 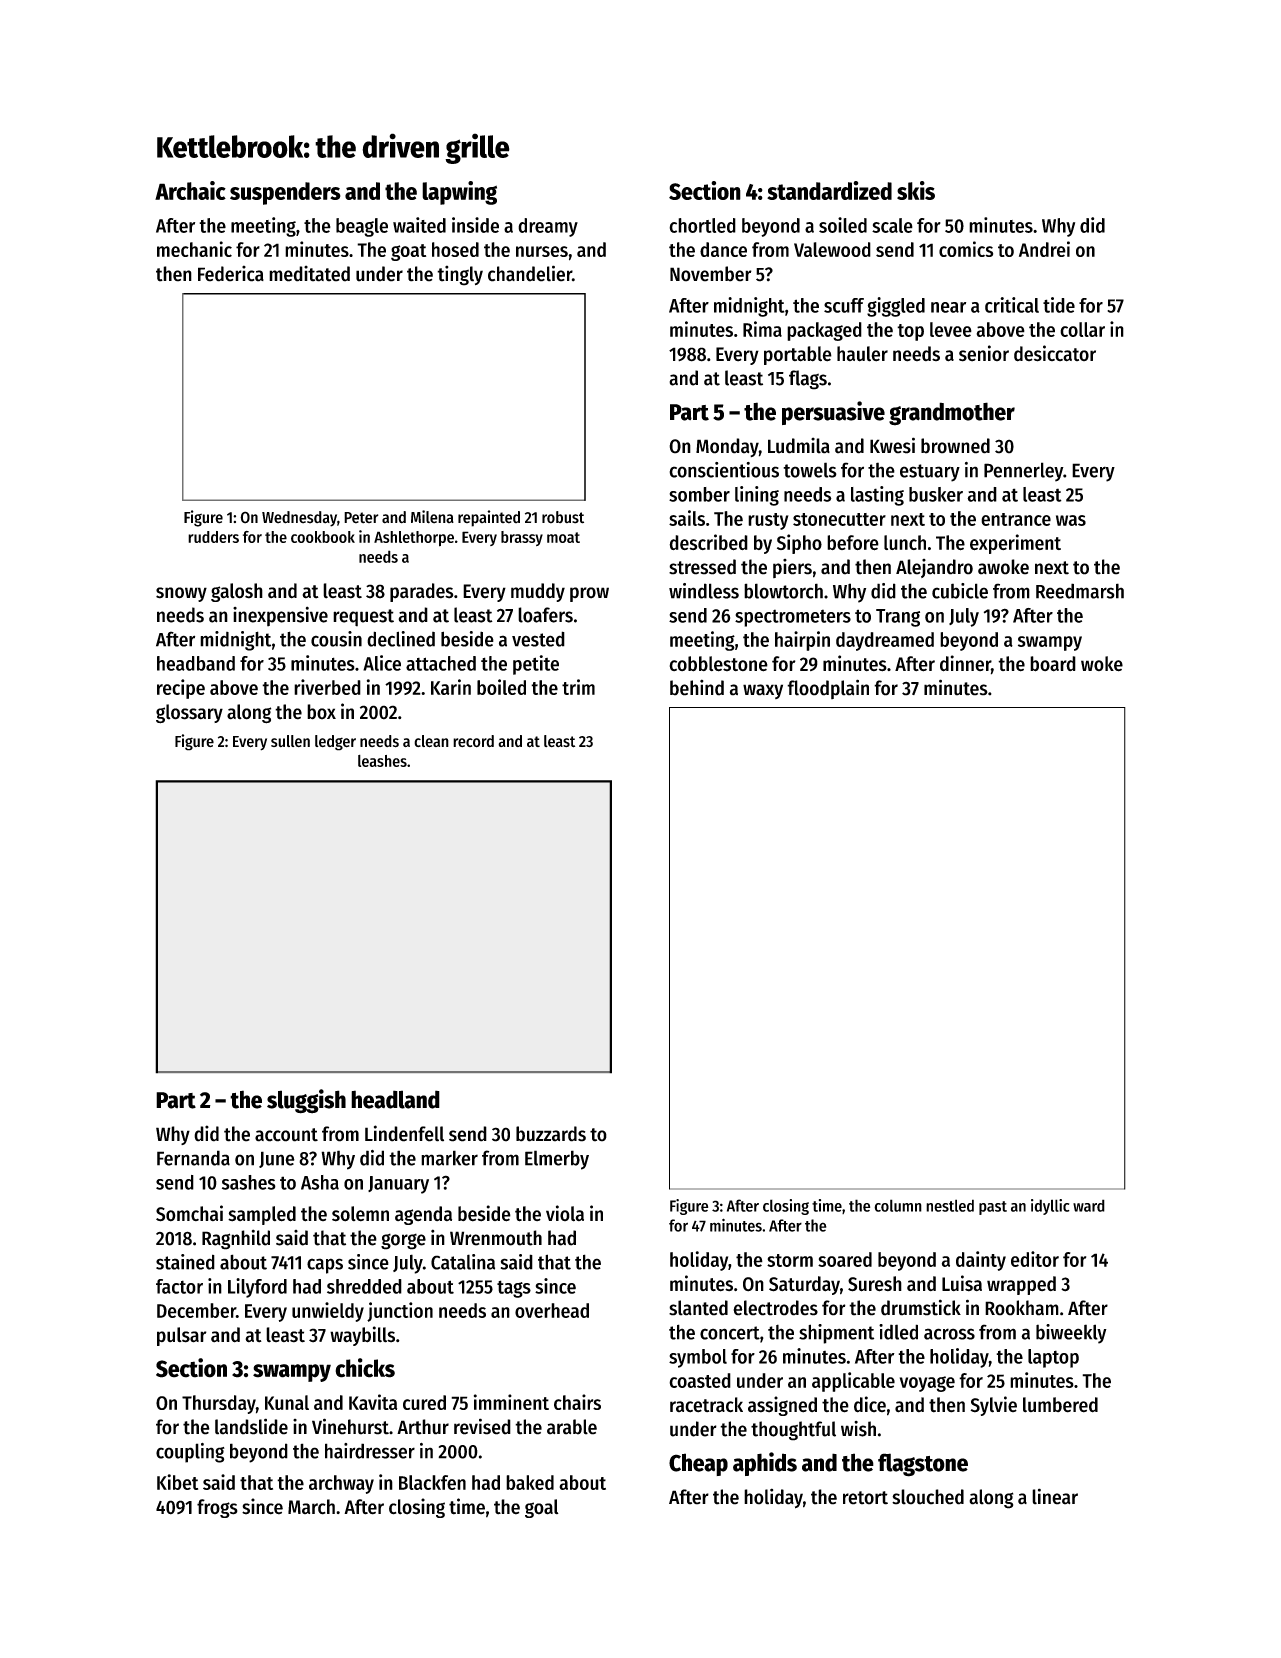 What do you see at coordinates (727, 447) in the image?
I see `Monday` at bounding box center [727, 447].
